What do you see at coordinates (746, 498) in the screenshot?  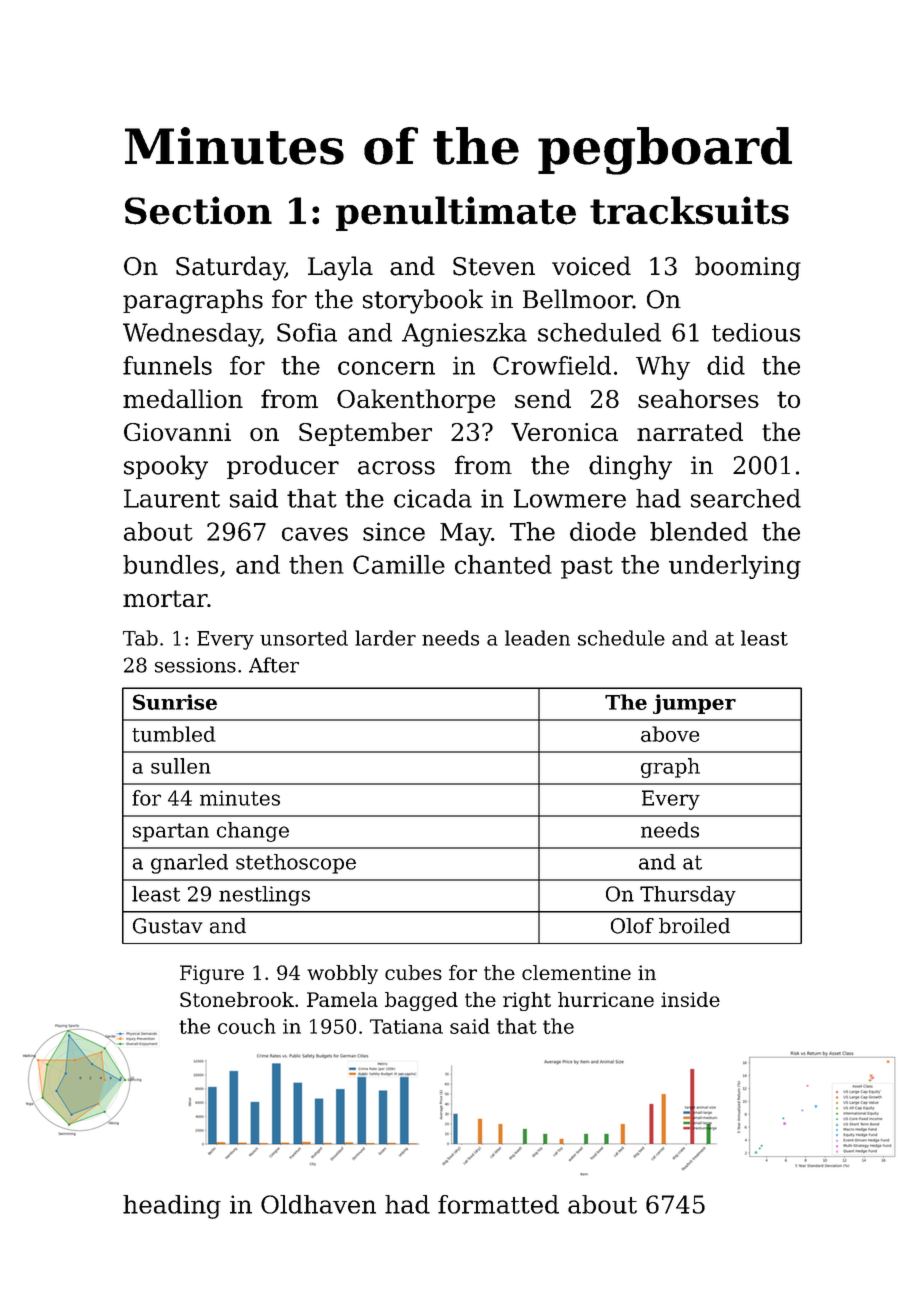 I see `searched` at bounding box center [746, 498].
